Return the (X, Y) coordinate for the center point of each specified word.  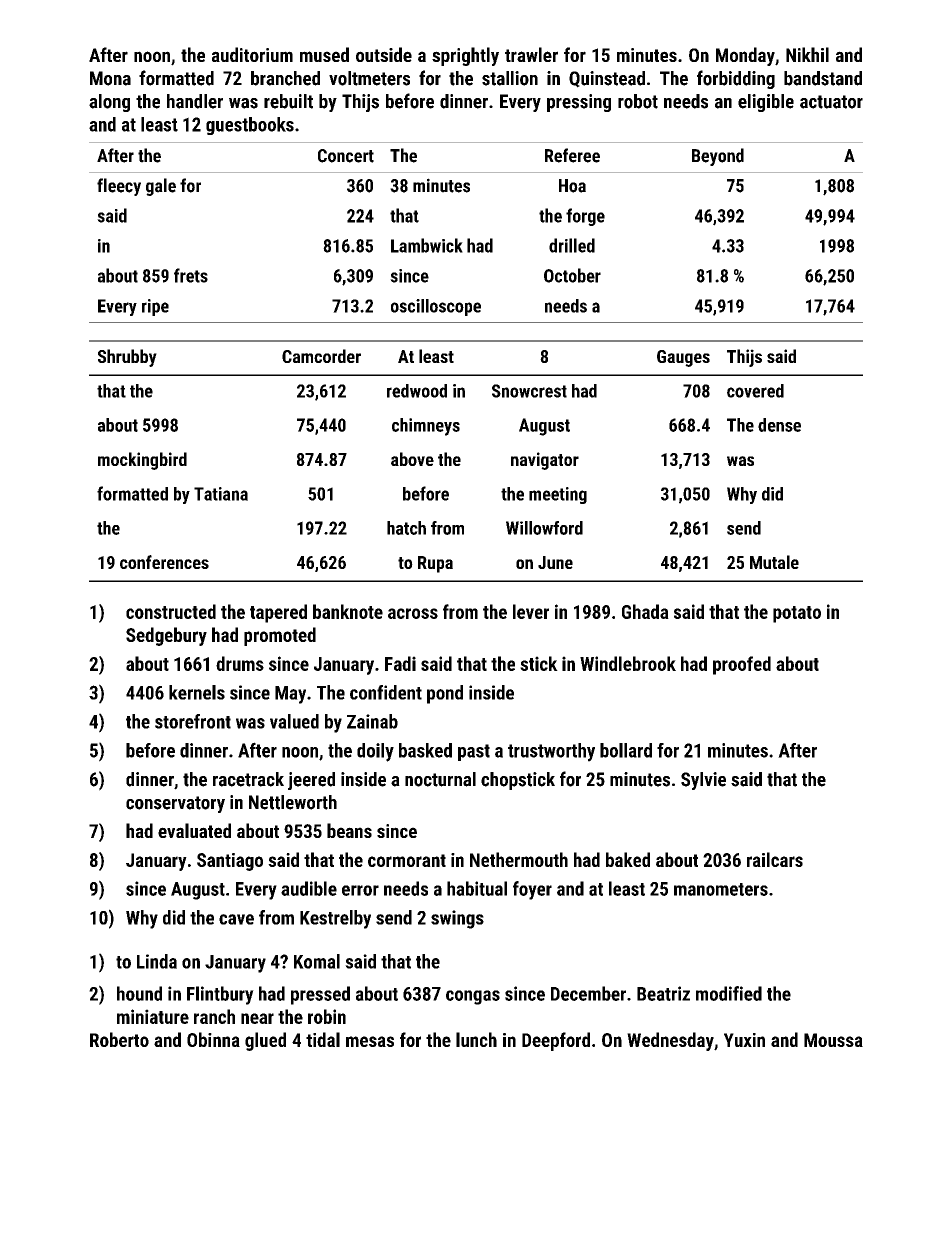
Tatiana (221, 494)
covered (755, 391)
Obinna (213, 1039)
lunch (476, 1039)
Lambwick (427, 245)
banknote (348, 611)
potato (797, 614)
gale (161, 187)
